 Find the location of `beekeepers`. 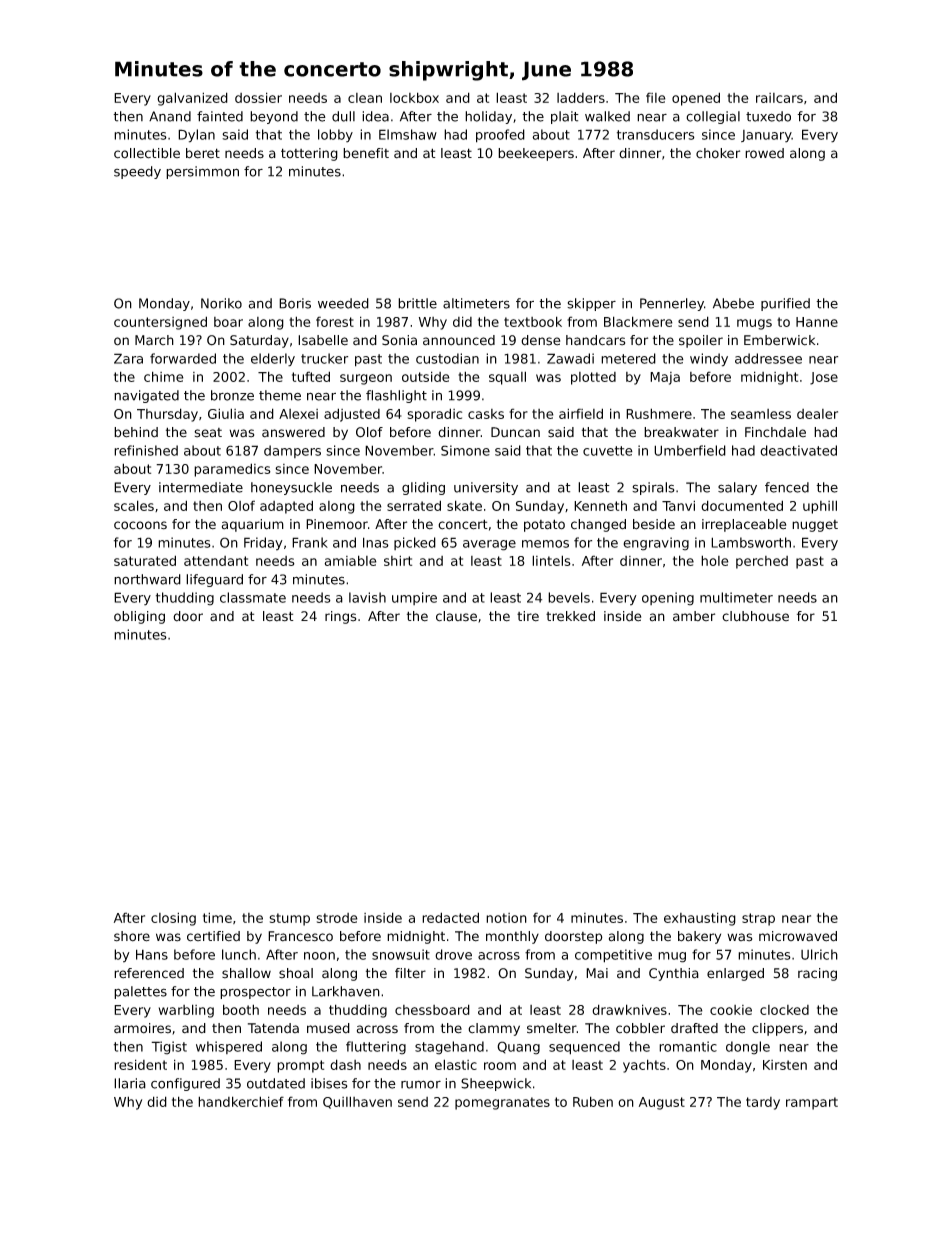

beekeepers is located at coordinates (536, 154).
